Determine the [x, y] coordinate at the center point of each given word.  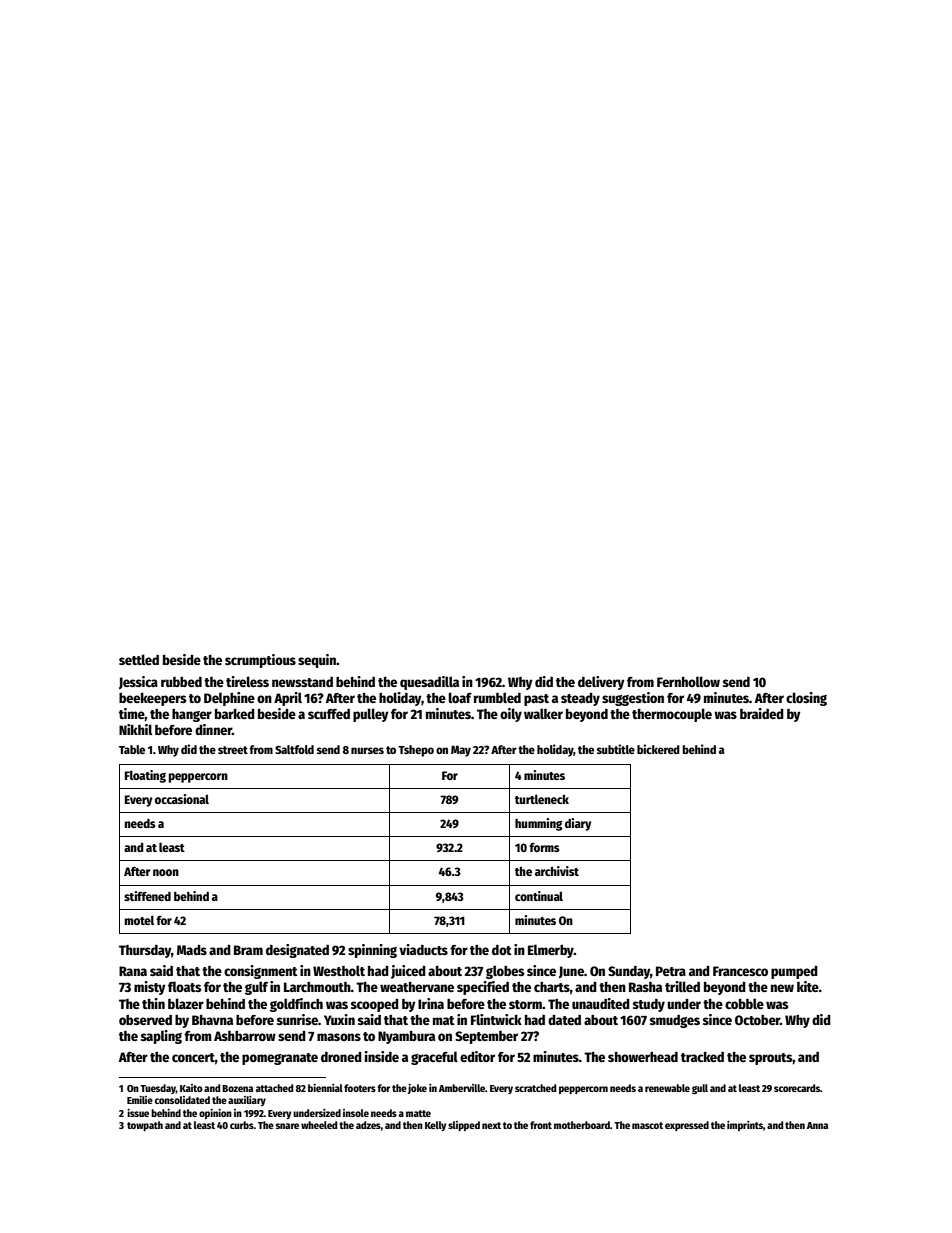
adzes [368, 1125]
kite [808, 986]
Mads [192, 950]
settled [139, 659]
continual [539, 896]
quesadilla [429, 683]
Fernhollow [688, 681]
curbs [242, 1125]
